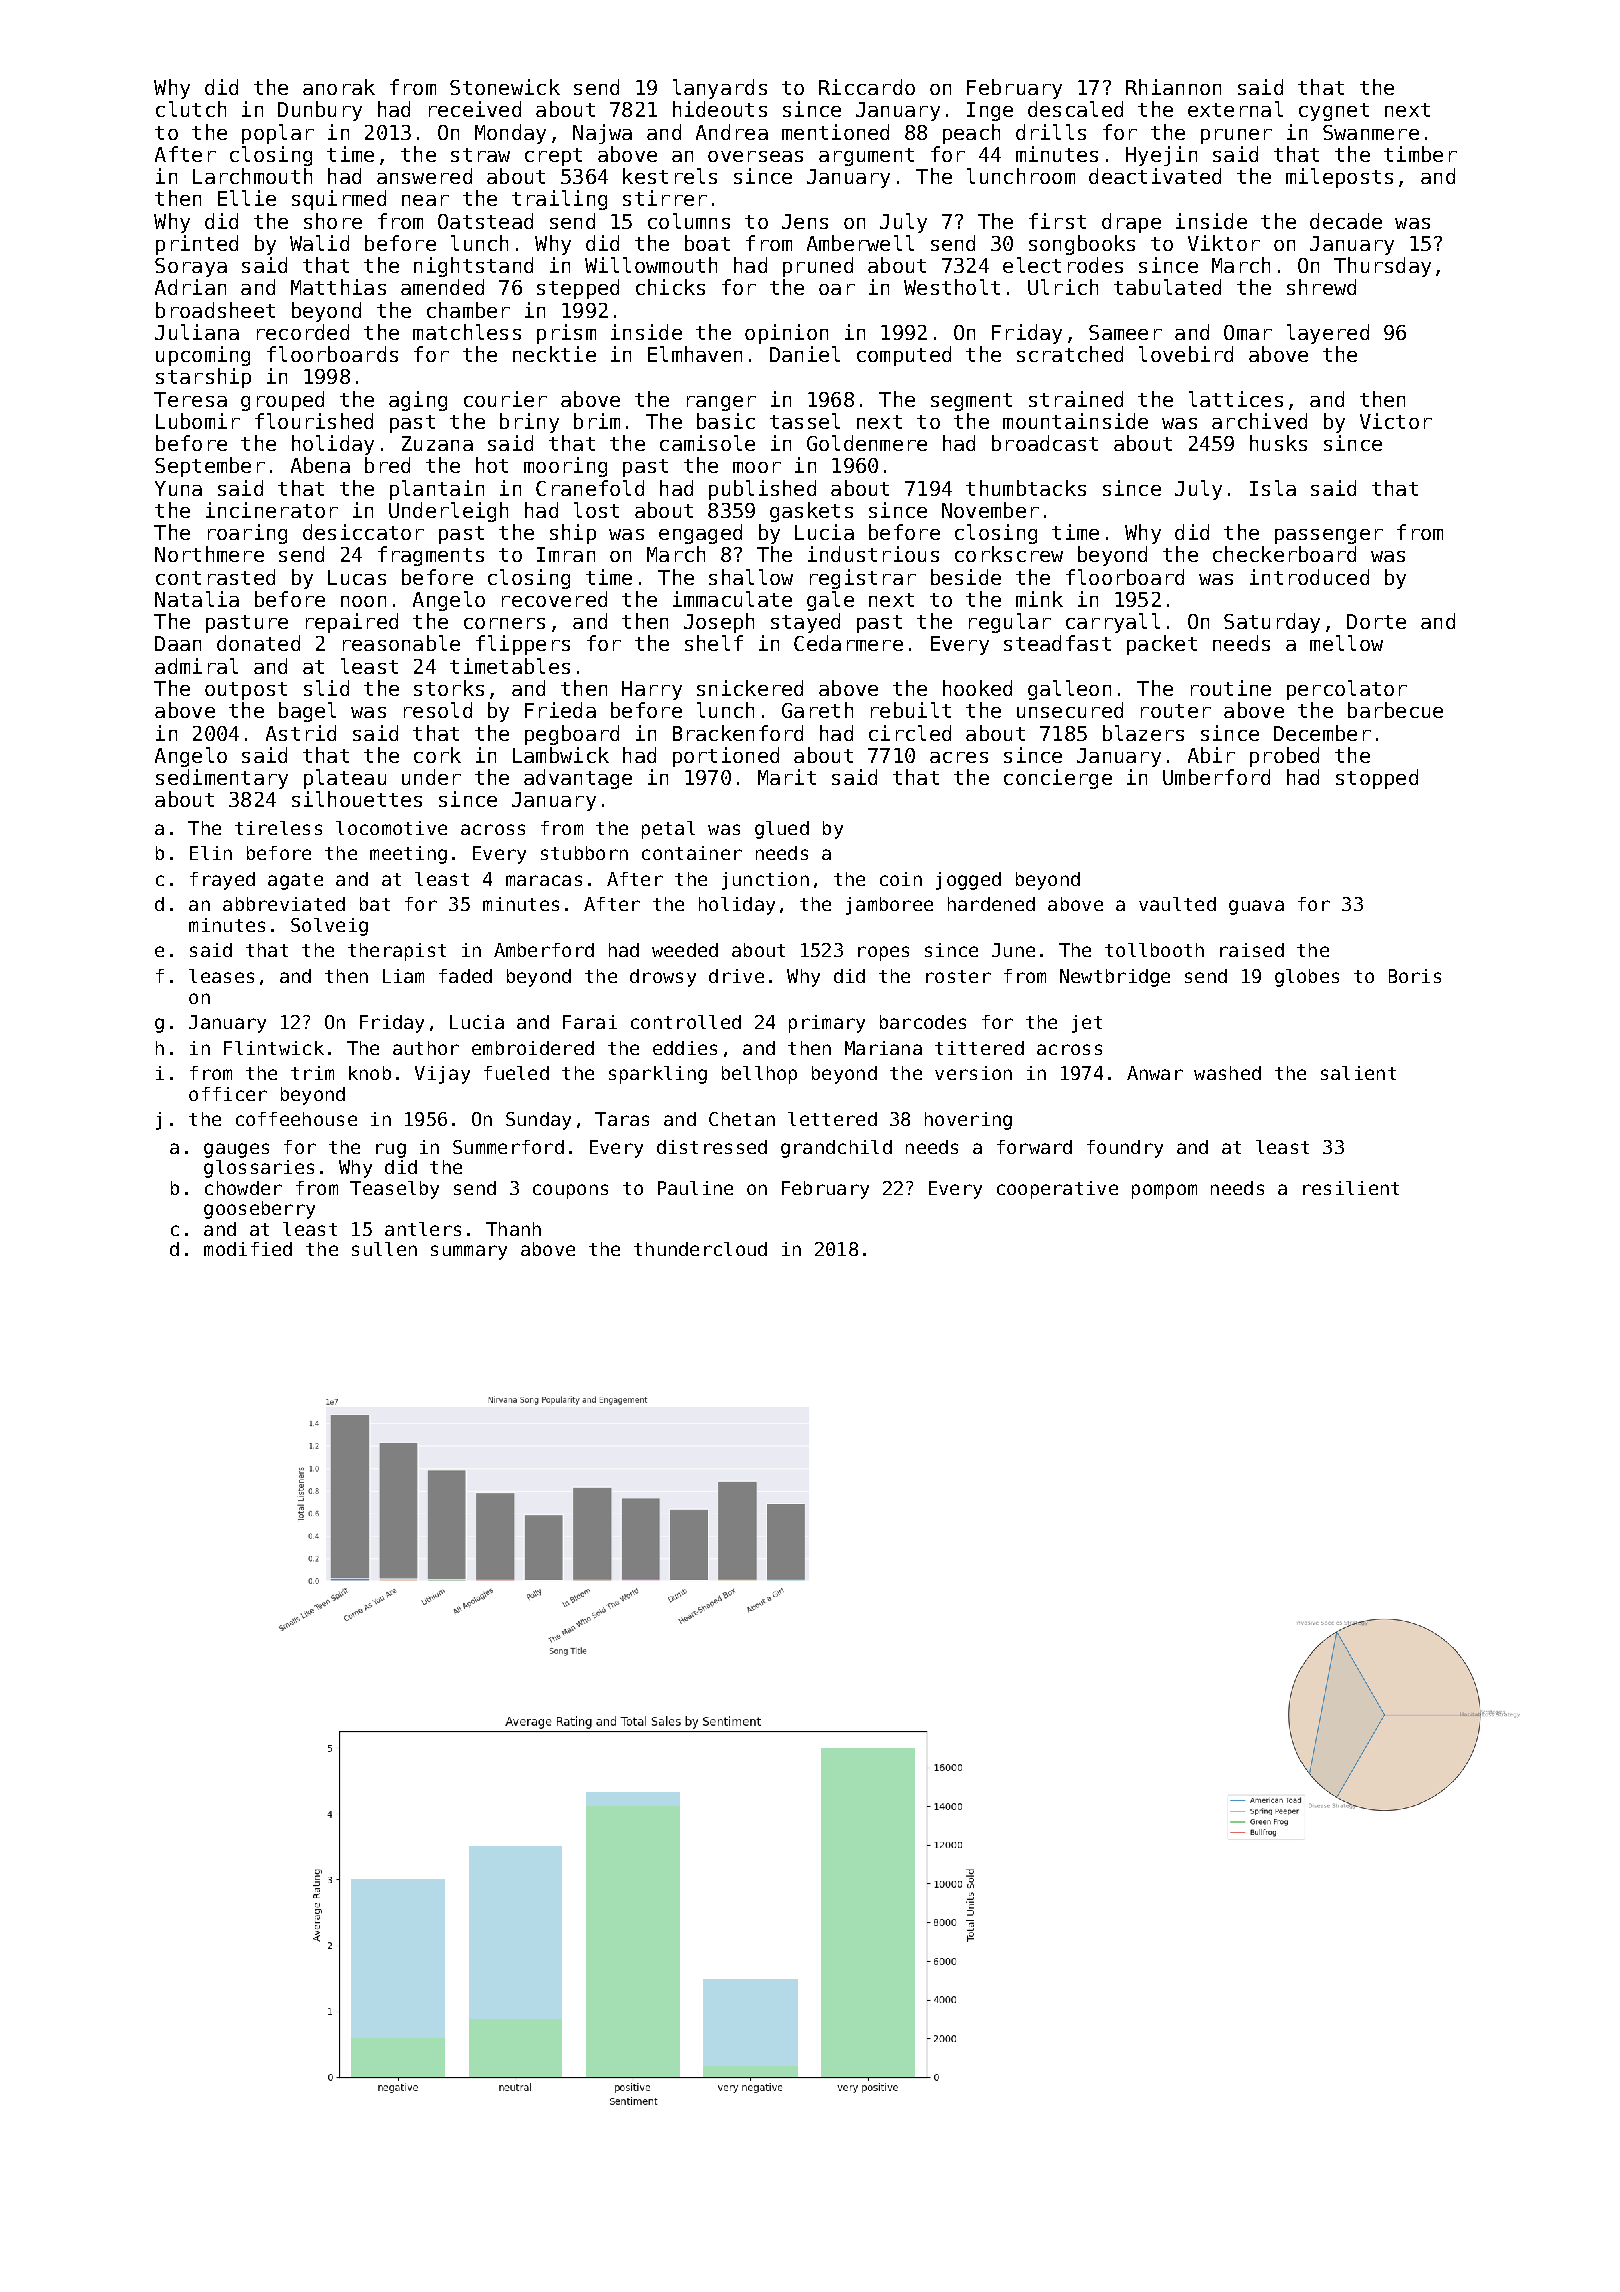  Describe the element at coordinates (958, 976) in the document. I see `roster` at that location.
